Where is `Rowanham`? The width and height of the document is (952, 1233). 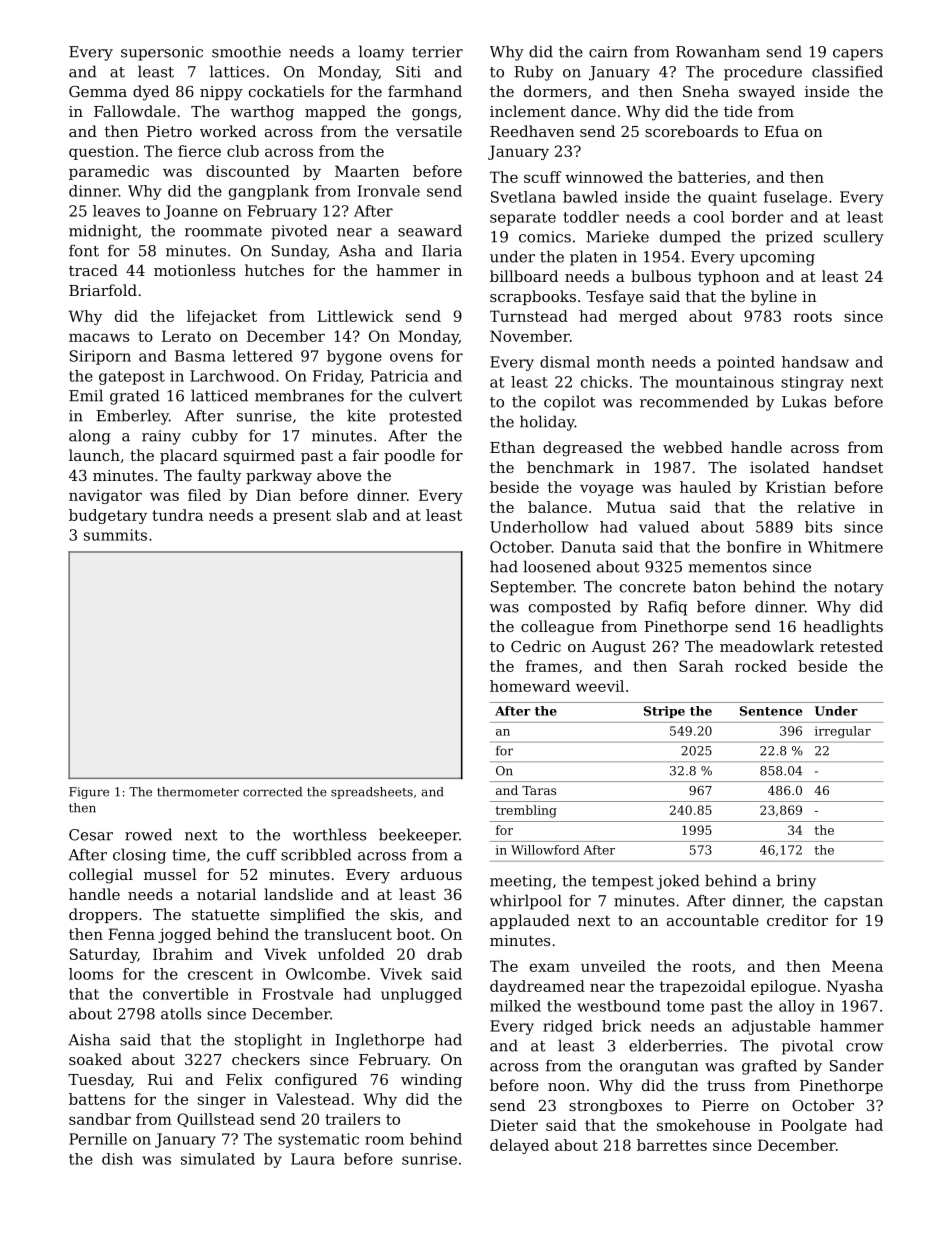
Rowanham is located at coordinates (718, 51).
